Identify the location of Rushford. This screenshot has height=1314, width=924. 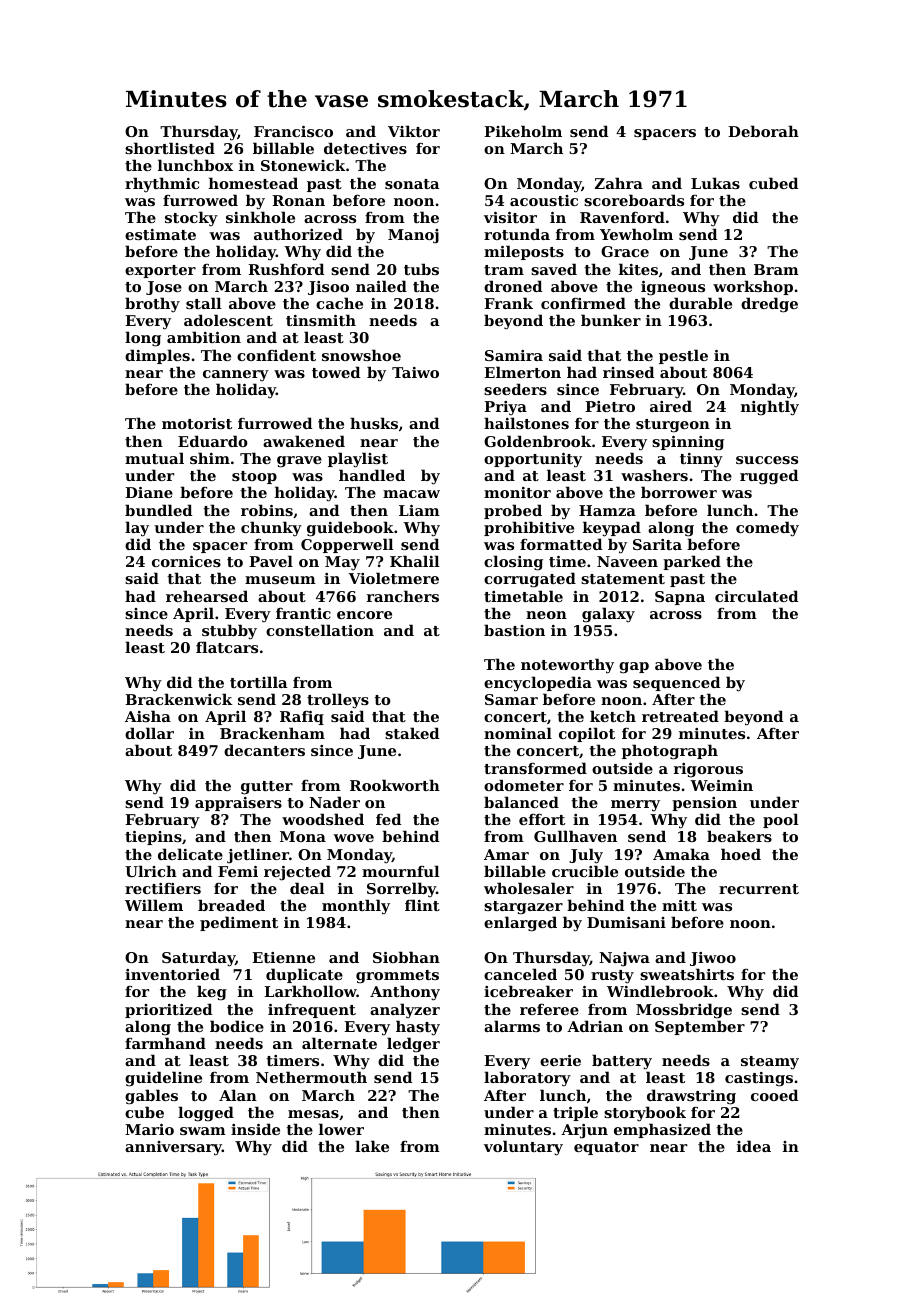
(286, 269).
